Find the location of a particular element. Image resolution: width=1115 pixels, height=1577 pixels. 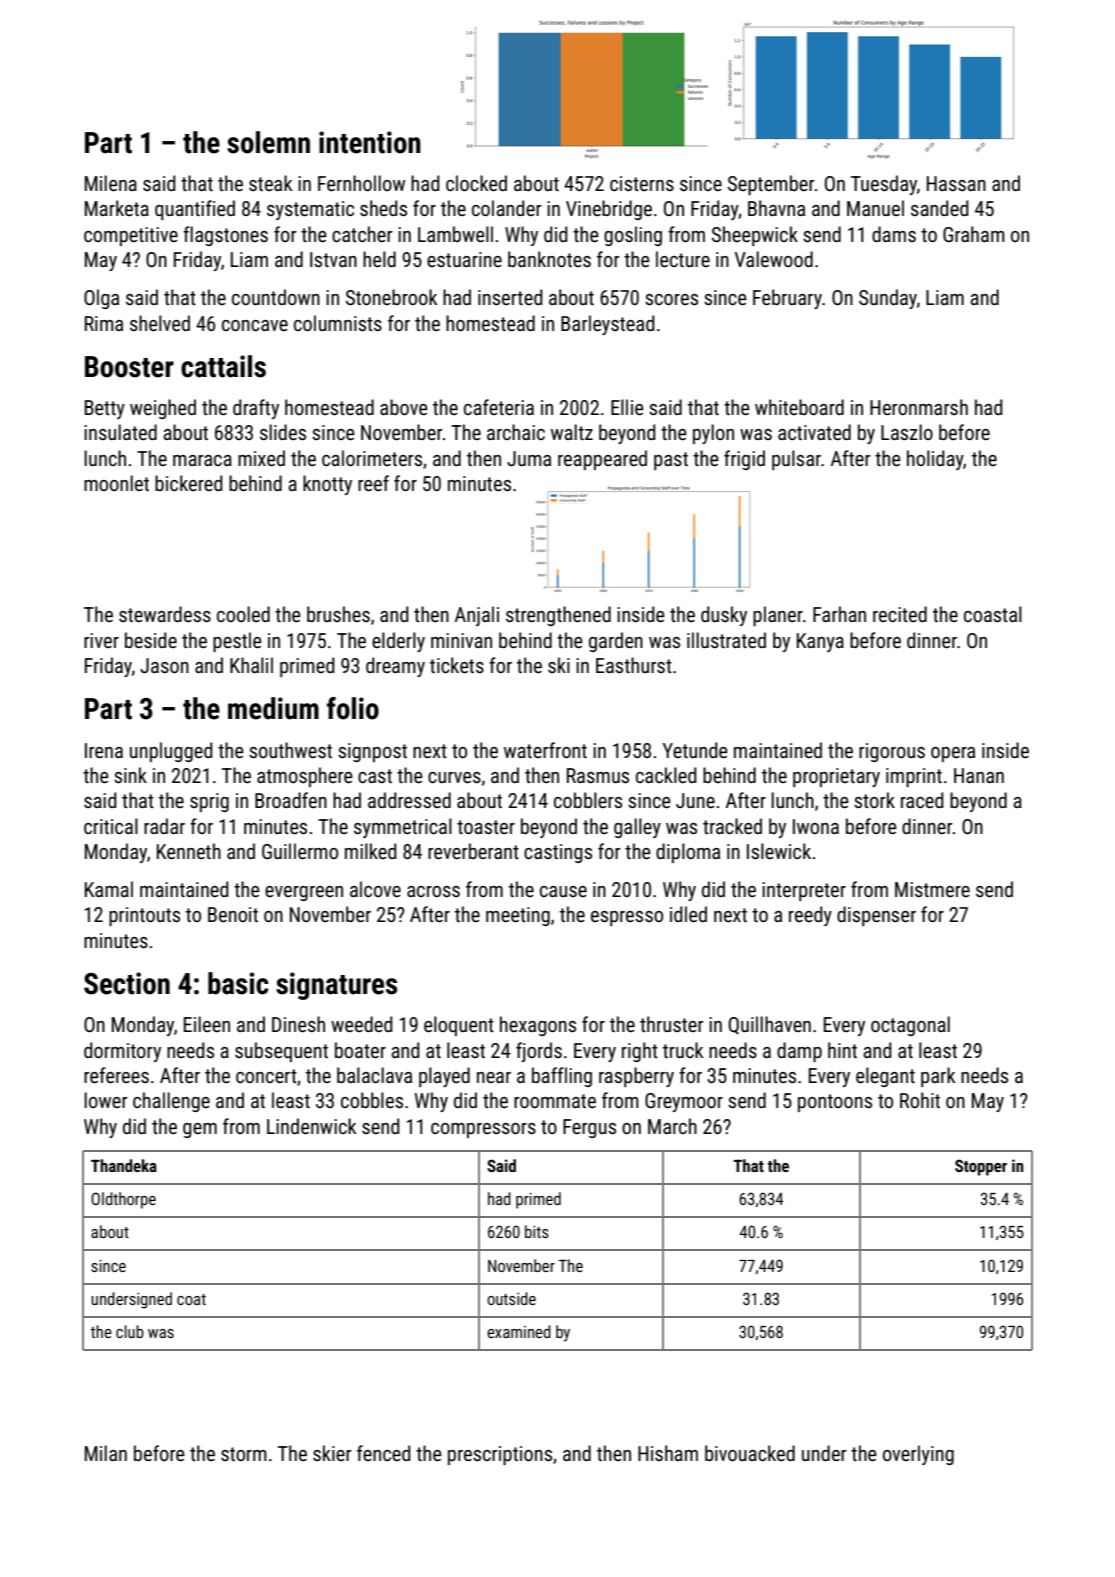

recited is located at coordinates (900, 614).
